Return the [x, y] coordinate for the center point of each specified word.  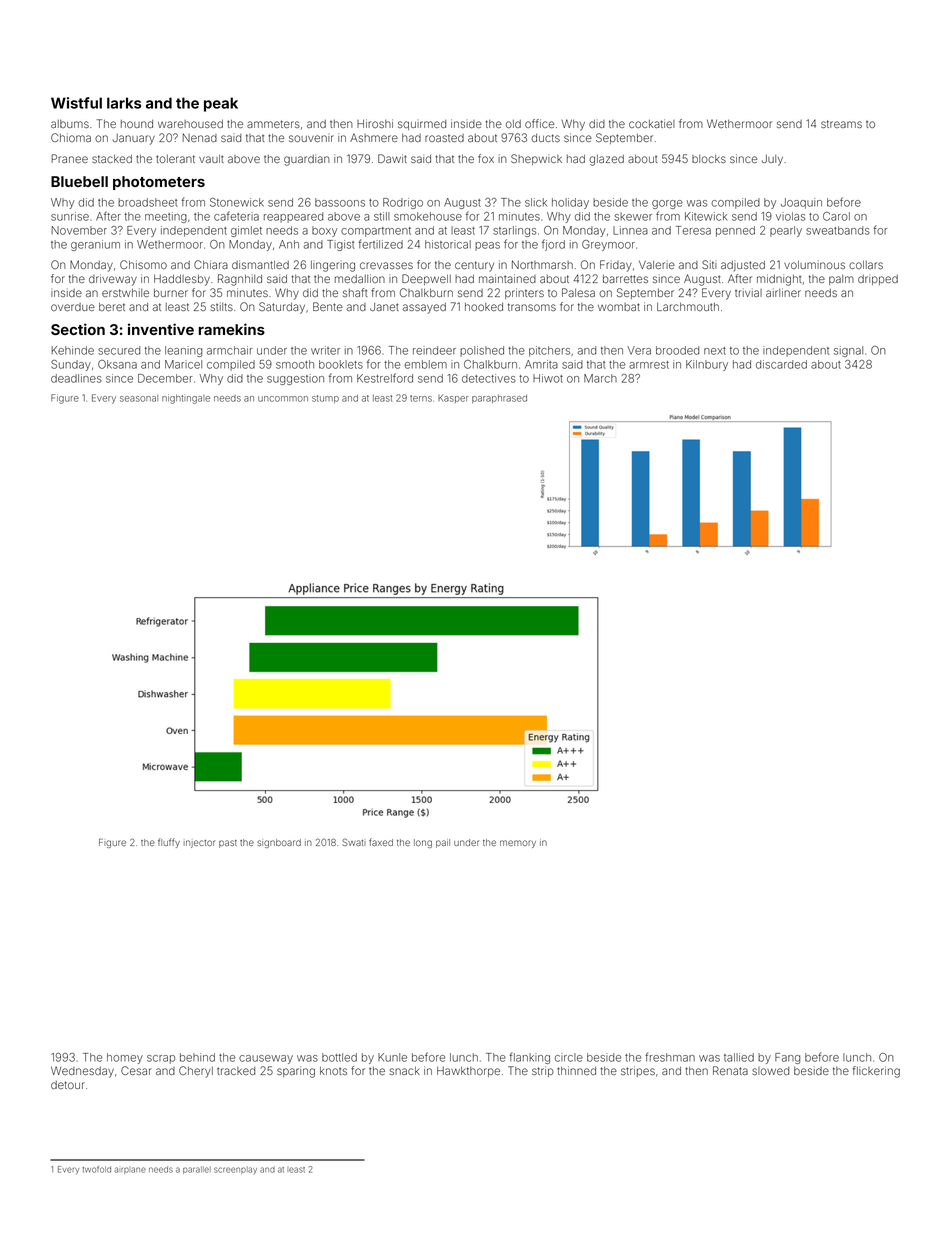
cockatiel [652, 123]
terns [421, 398]
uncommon [283, 399]
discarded [781, 364]
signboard [279, 843]
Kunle [392, 1057]
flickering [876, 1072]
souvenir [311, 138]
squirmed [422, 125]
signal [848, 351]
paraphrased [499, 399]
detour [68, 1085]
